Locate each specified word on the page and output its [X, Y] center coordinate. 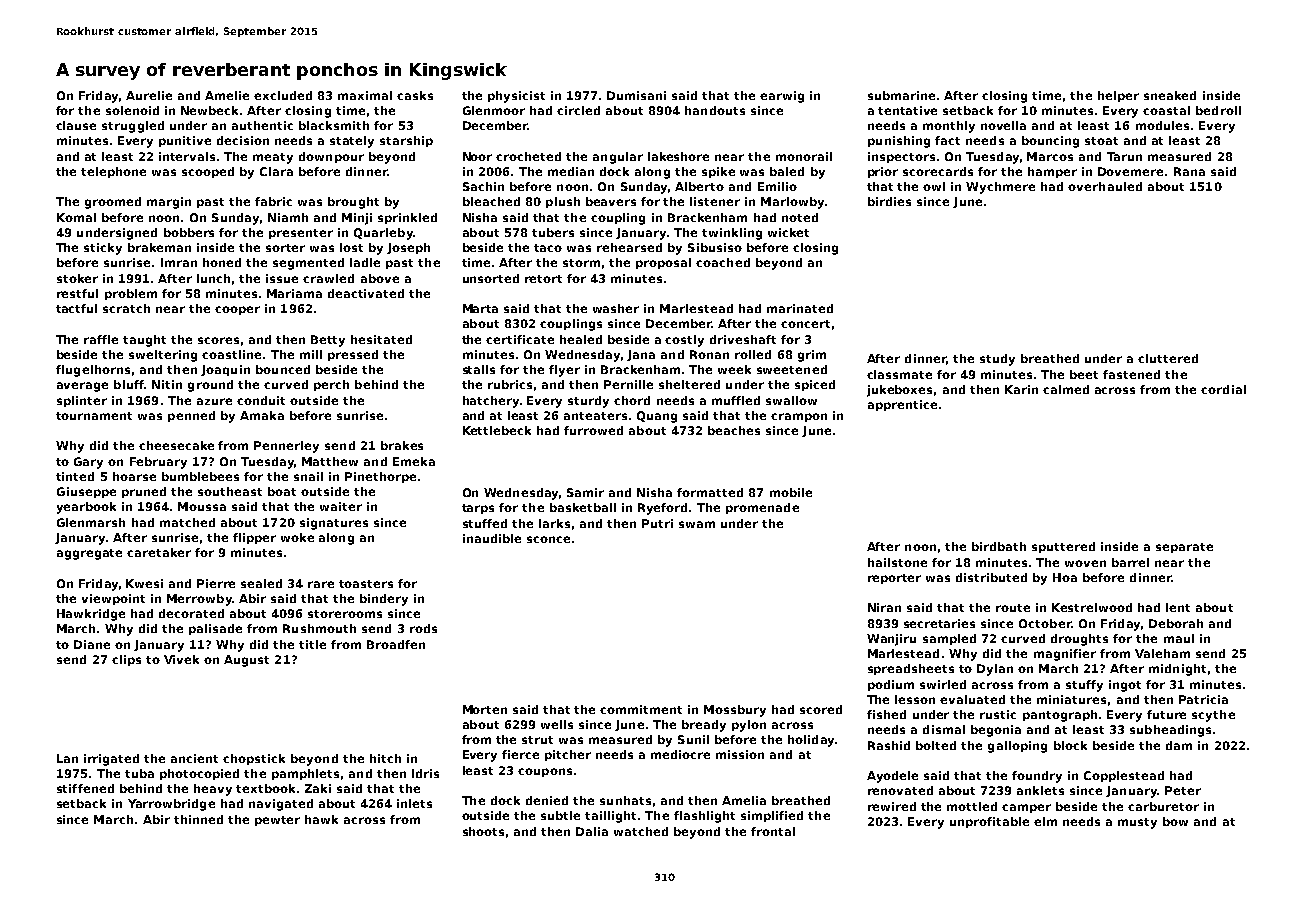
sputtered [1063, 547]
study [997, 360]
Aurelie [149, 95]
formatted [710, 492]
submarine [901, 95]
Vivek [181, 659]
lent [1178, 607]
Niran [884, 607]
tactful [76, 308]
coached [723, 262]
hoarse [134, 476]
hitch [385, 758]
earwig [782, 97]
